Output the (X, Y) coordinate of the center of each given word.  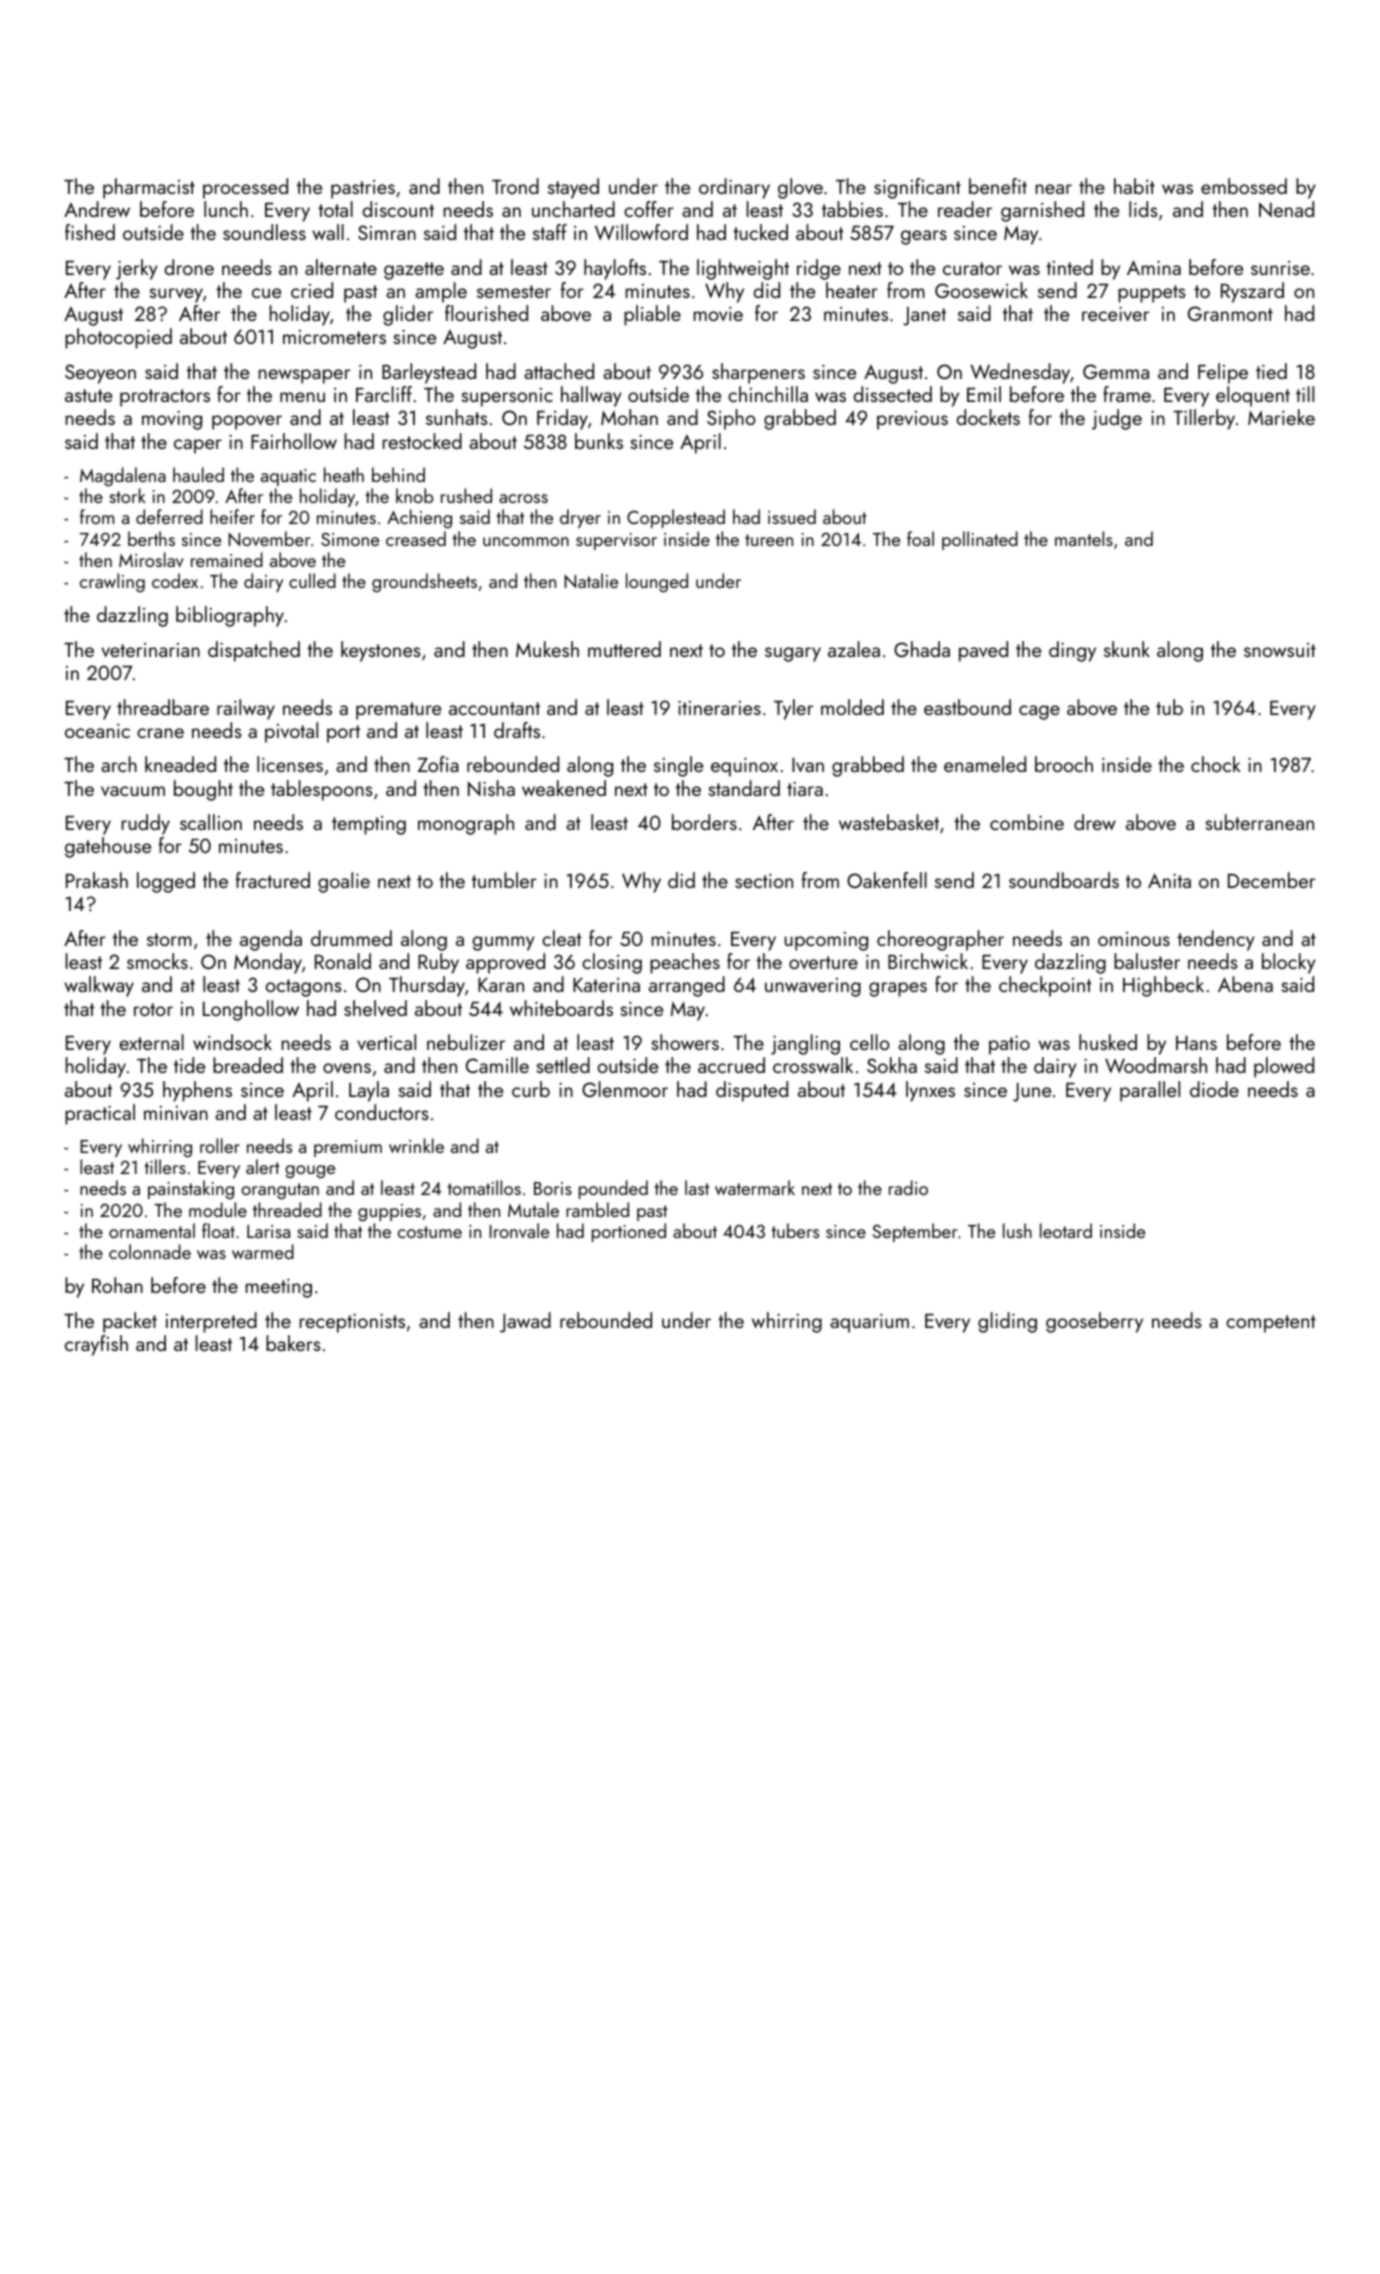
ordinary (734, 188)
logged (166, 882)
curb (531, 1089)
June (1032, 1092)
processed (245, 188)
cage (1039, 712)
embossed (1244, 186)
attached (559, 371)
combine (1027, 822)
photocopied (118, 338)
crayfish (96, 1345)
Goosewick (981, 290)
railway (246, 709)
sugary (793, 654)
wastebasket (889, 822)
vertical (386, 1042)
